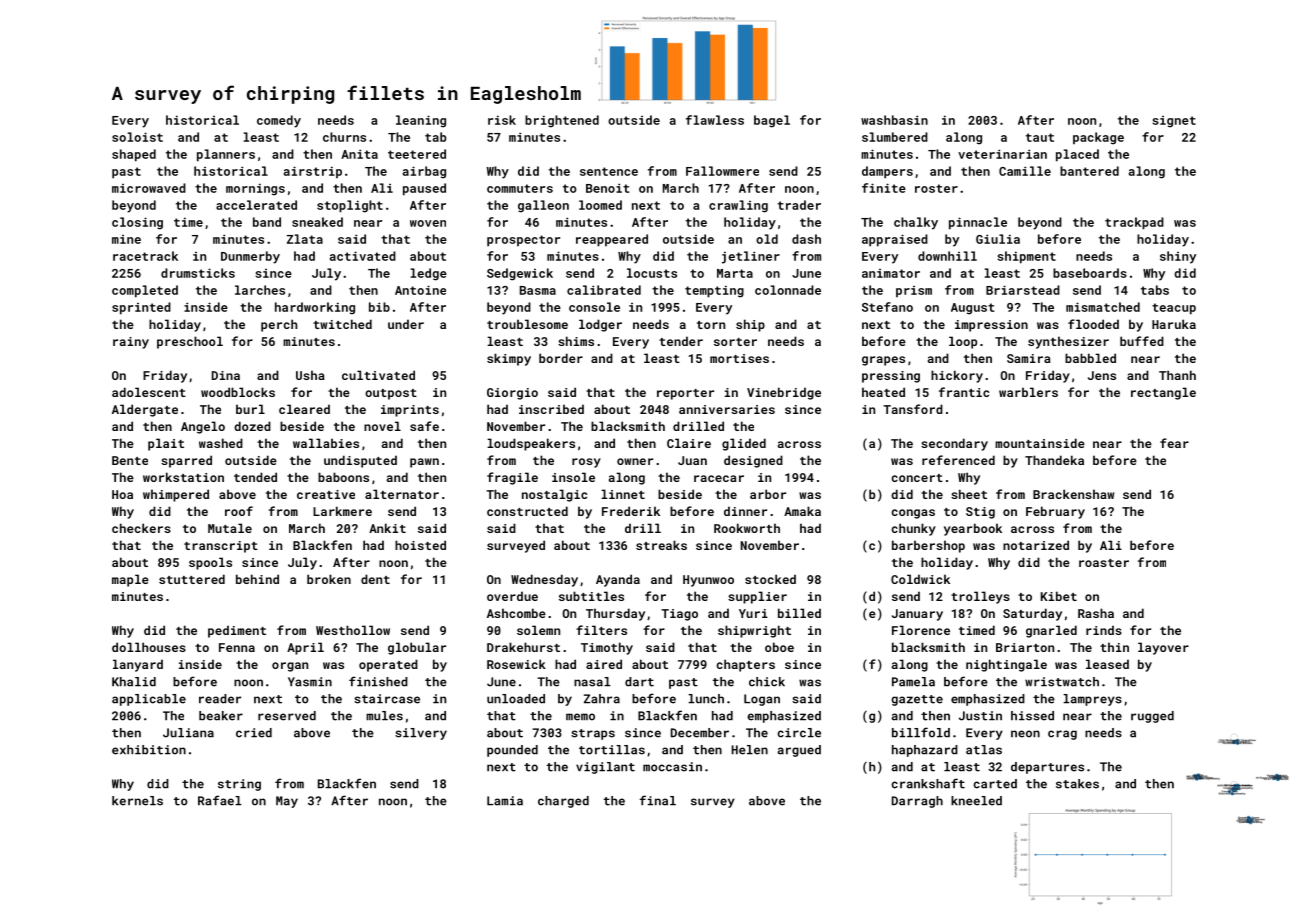  I want to click on washbasin, so click(894, 120).
